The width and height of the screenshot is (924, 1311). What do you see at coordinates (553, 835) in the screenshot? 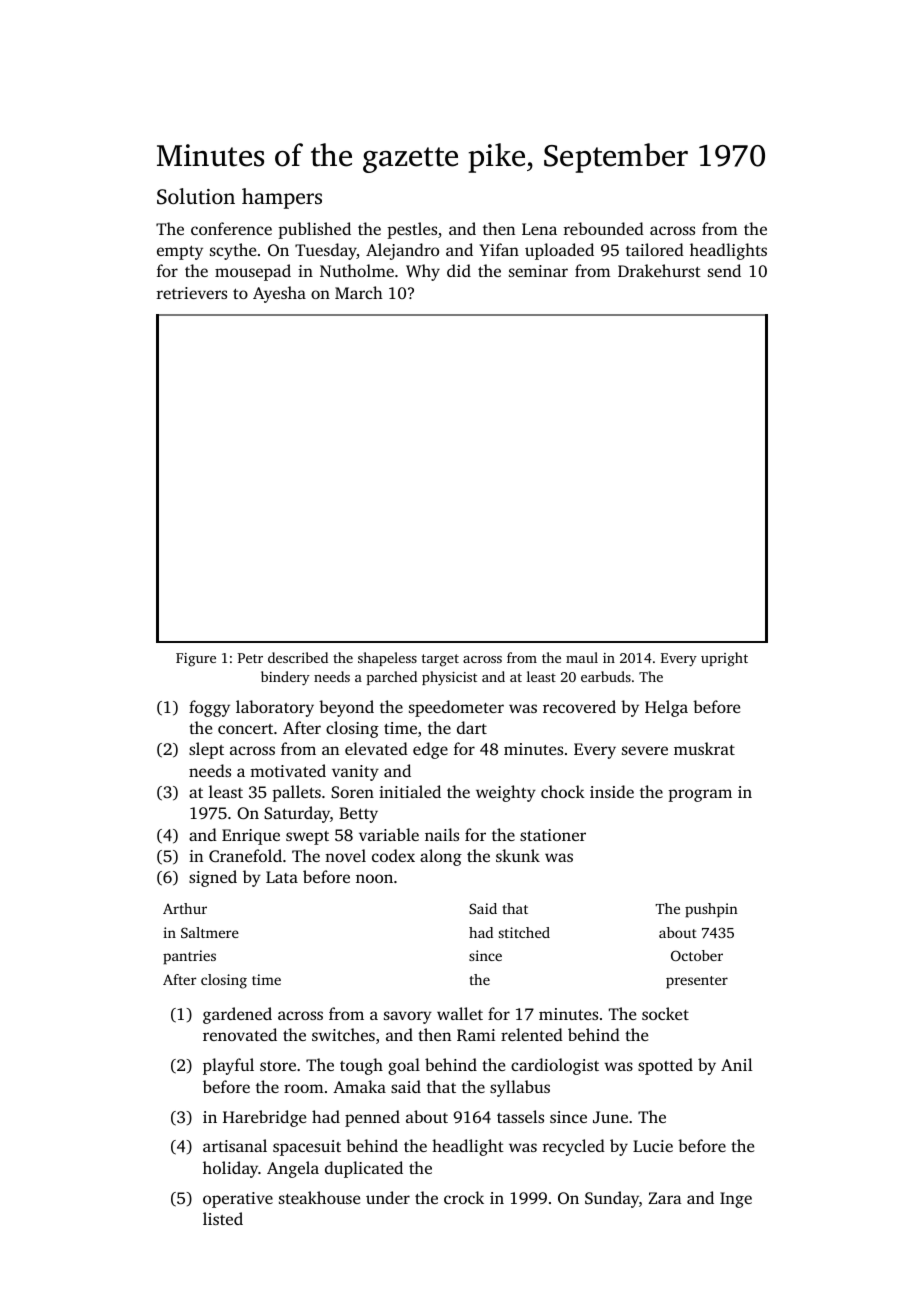
I see `stationer` at bounding box center [553, 835].
